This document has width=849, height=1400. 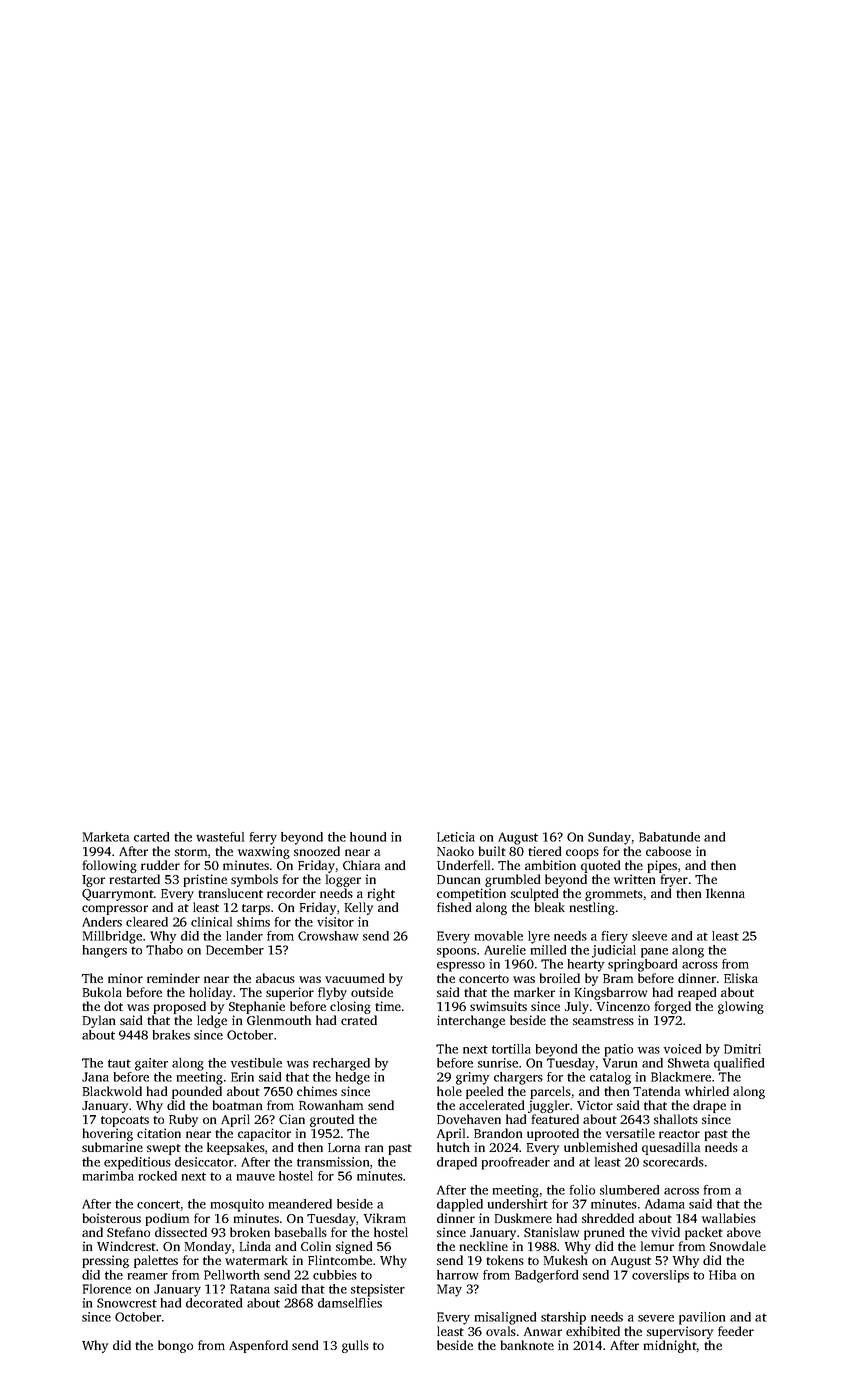 What do you see at coordinates (106, 837) in the document?
I see `Marketa` at bounding box center [106, 837].
